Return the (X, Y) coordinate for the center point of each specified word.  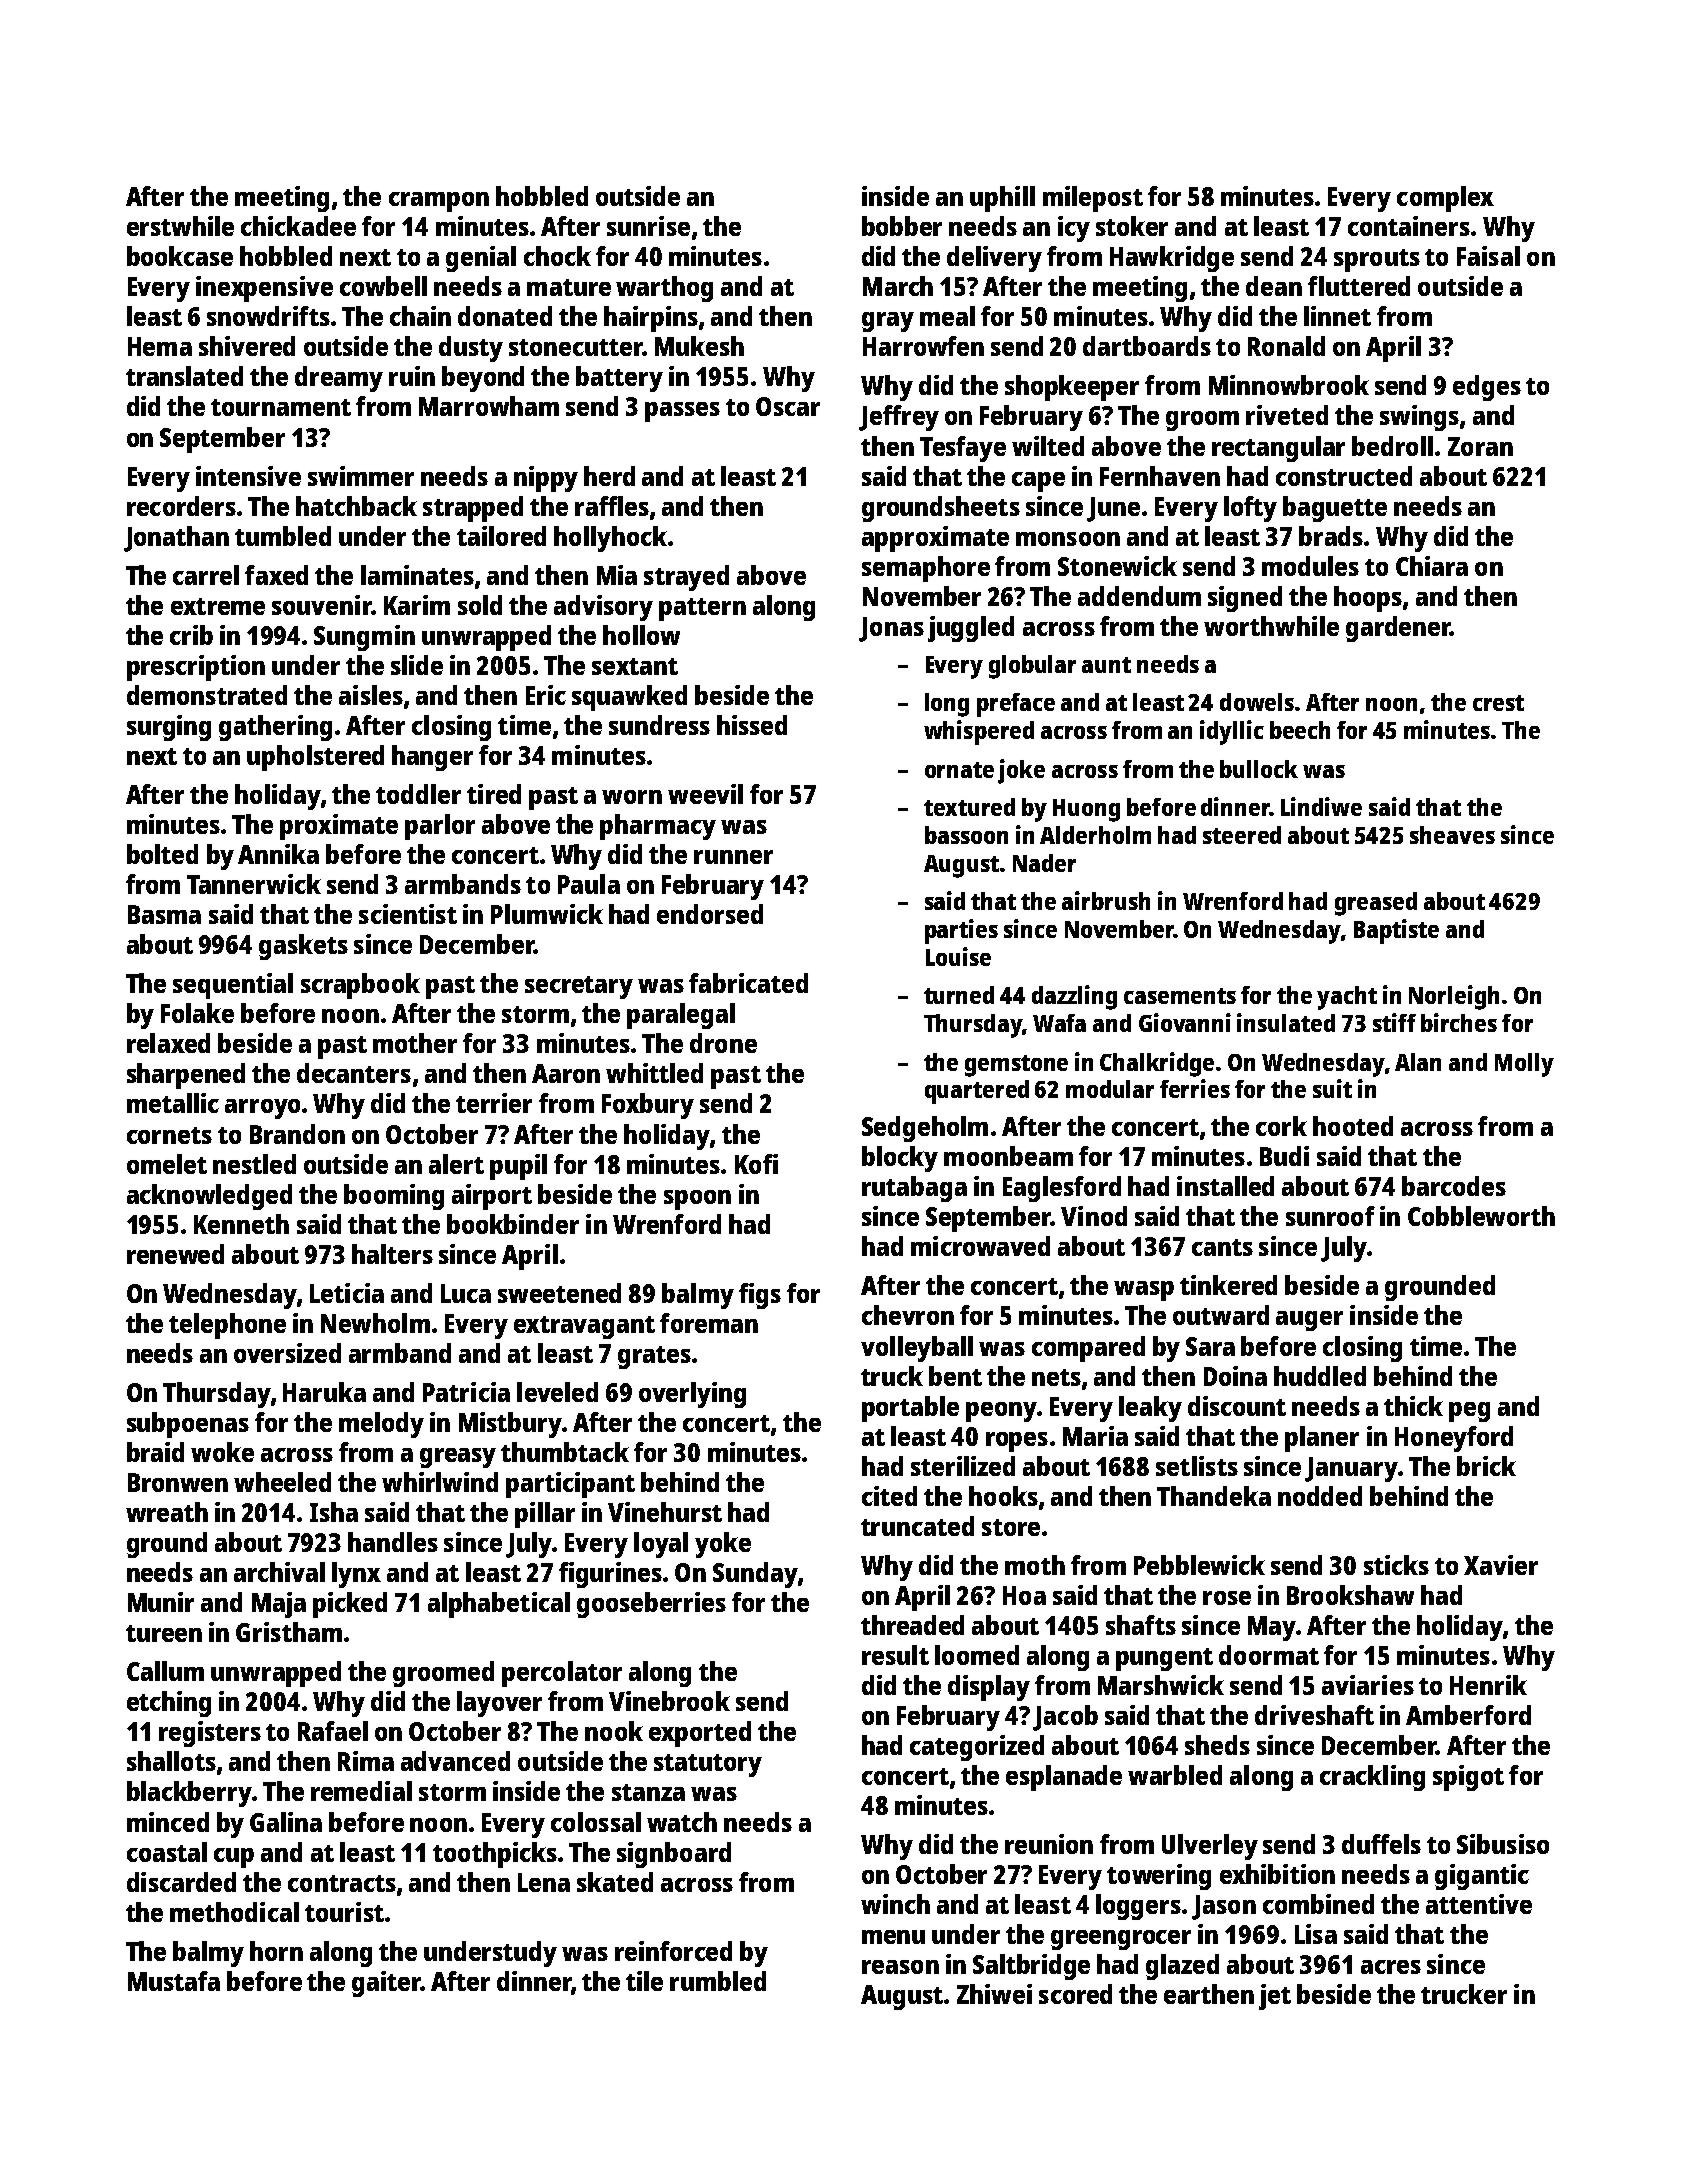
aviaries (1368, 1685)
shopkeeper (1072, 388)
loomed (977, 1655)
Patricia (466, 1392)
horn (276, 1951)
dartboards (1147, 346)
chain (420, 316)
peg (1469, 1412)
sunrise (648, 226)
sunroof (1330, 1216)
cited (889, 1496)
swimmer (361, 476)
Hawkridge (1172, 259)
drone (723, 1043)
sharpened (186, 1076)
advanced (455, 1761)
